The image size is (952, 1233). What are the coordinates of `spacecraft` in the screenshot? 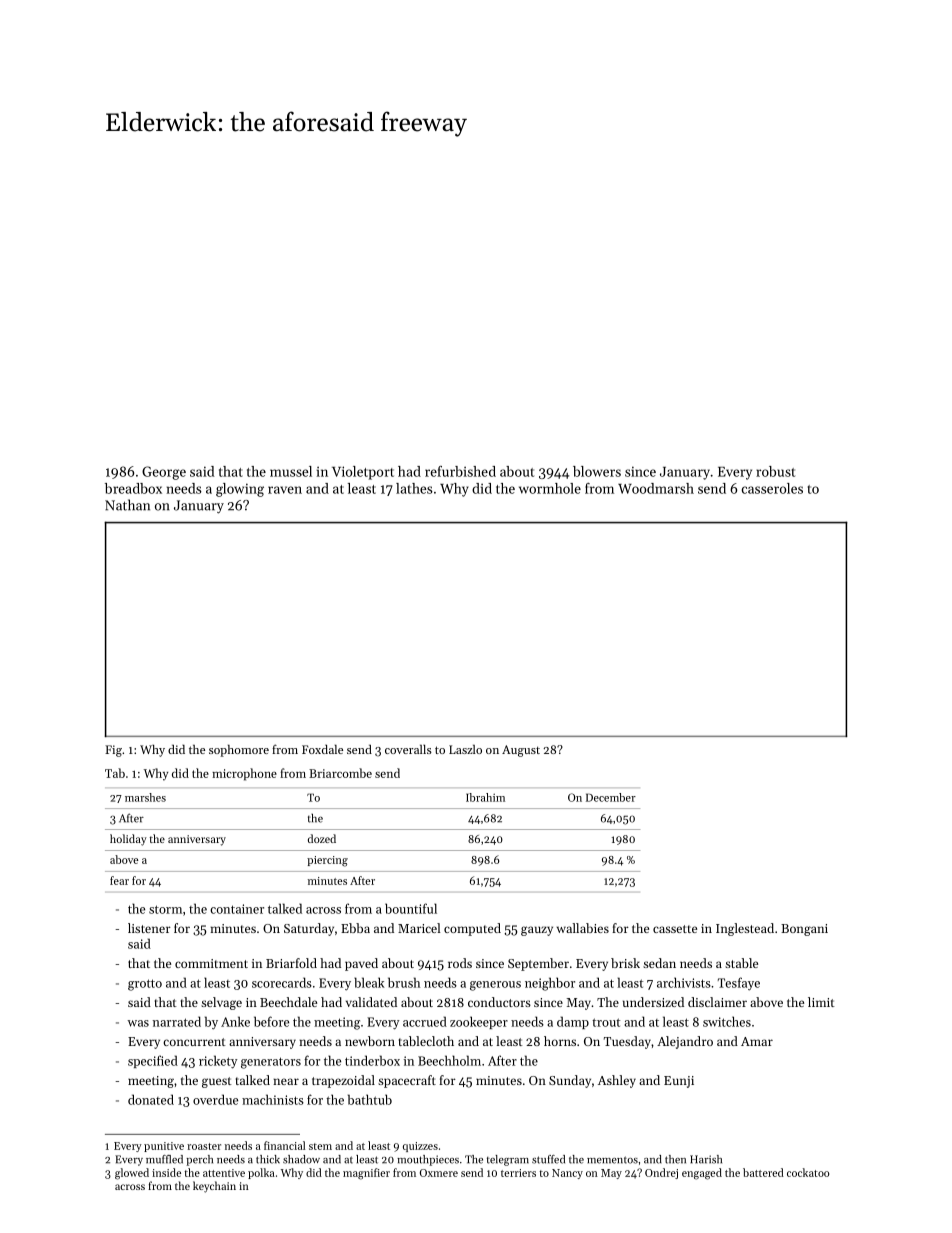 It's located at (407, 1081).
